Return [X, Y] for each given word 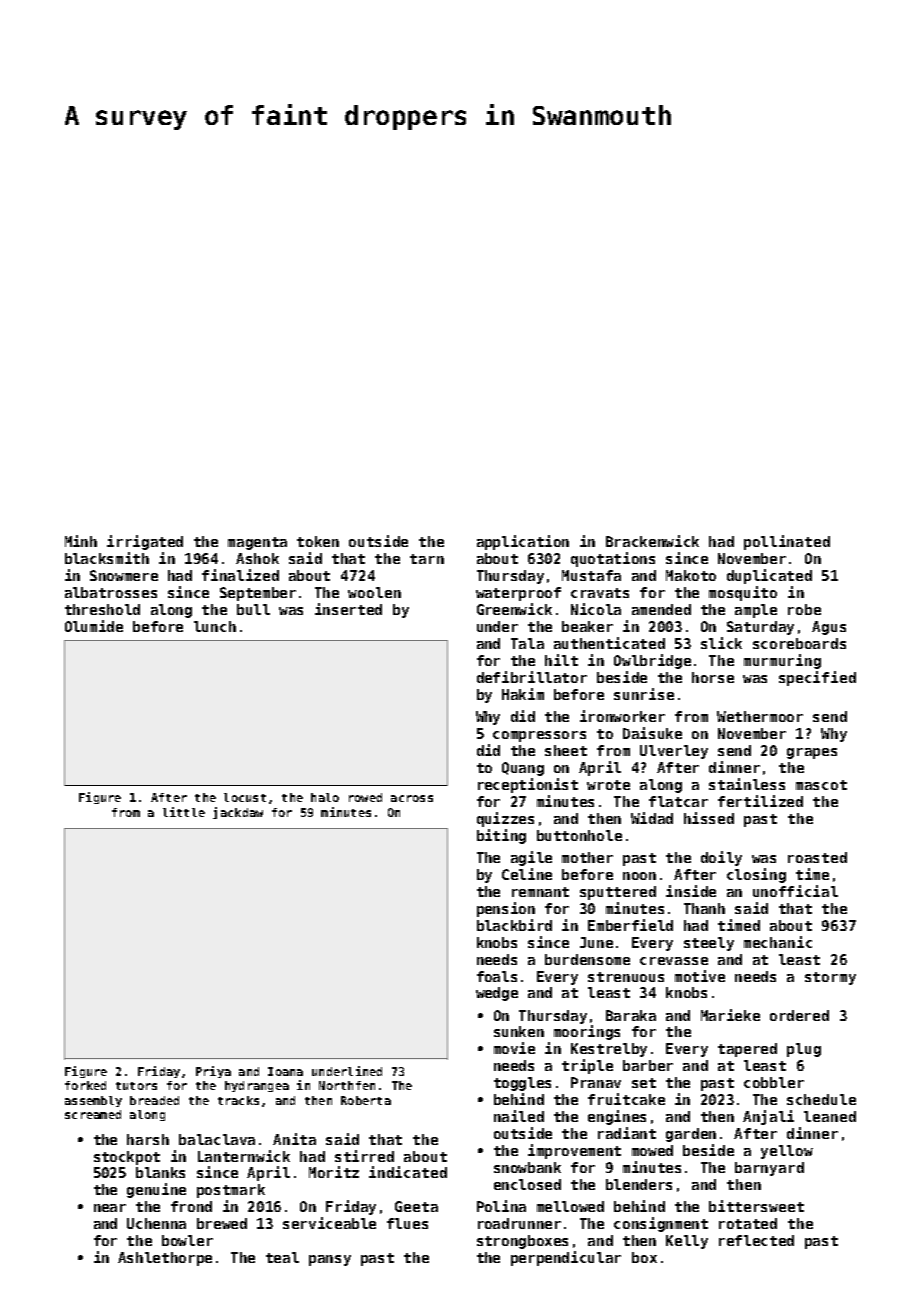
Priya [213, 1072]
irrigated [145, 542]
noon [639, 876]
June [596, 942]
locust [245, 797]
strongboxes [522, 1242]
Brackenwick [652, 541]
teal [282, 1257]
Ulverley [674, 752]
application [523, 542]
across [412, 798]
